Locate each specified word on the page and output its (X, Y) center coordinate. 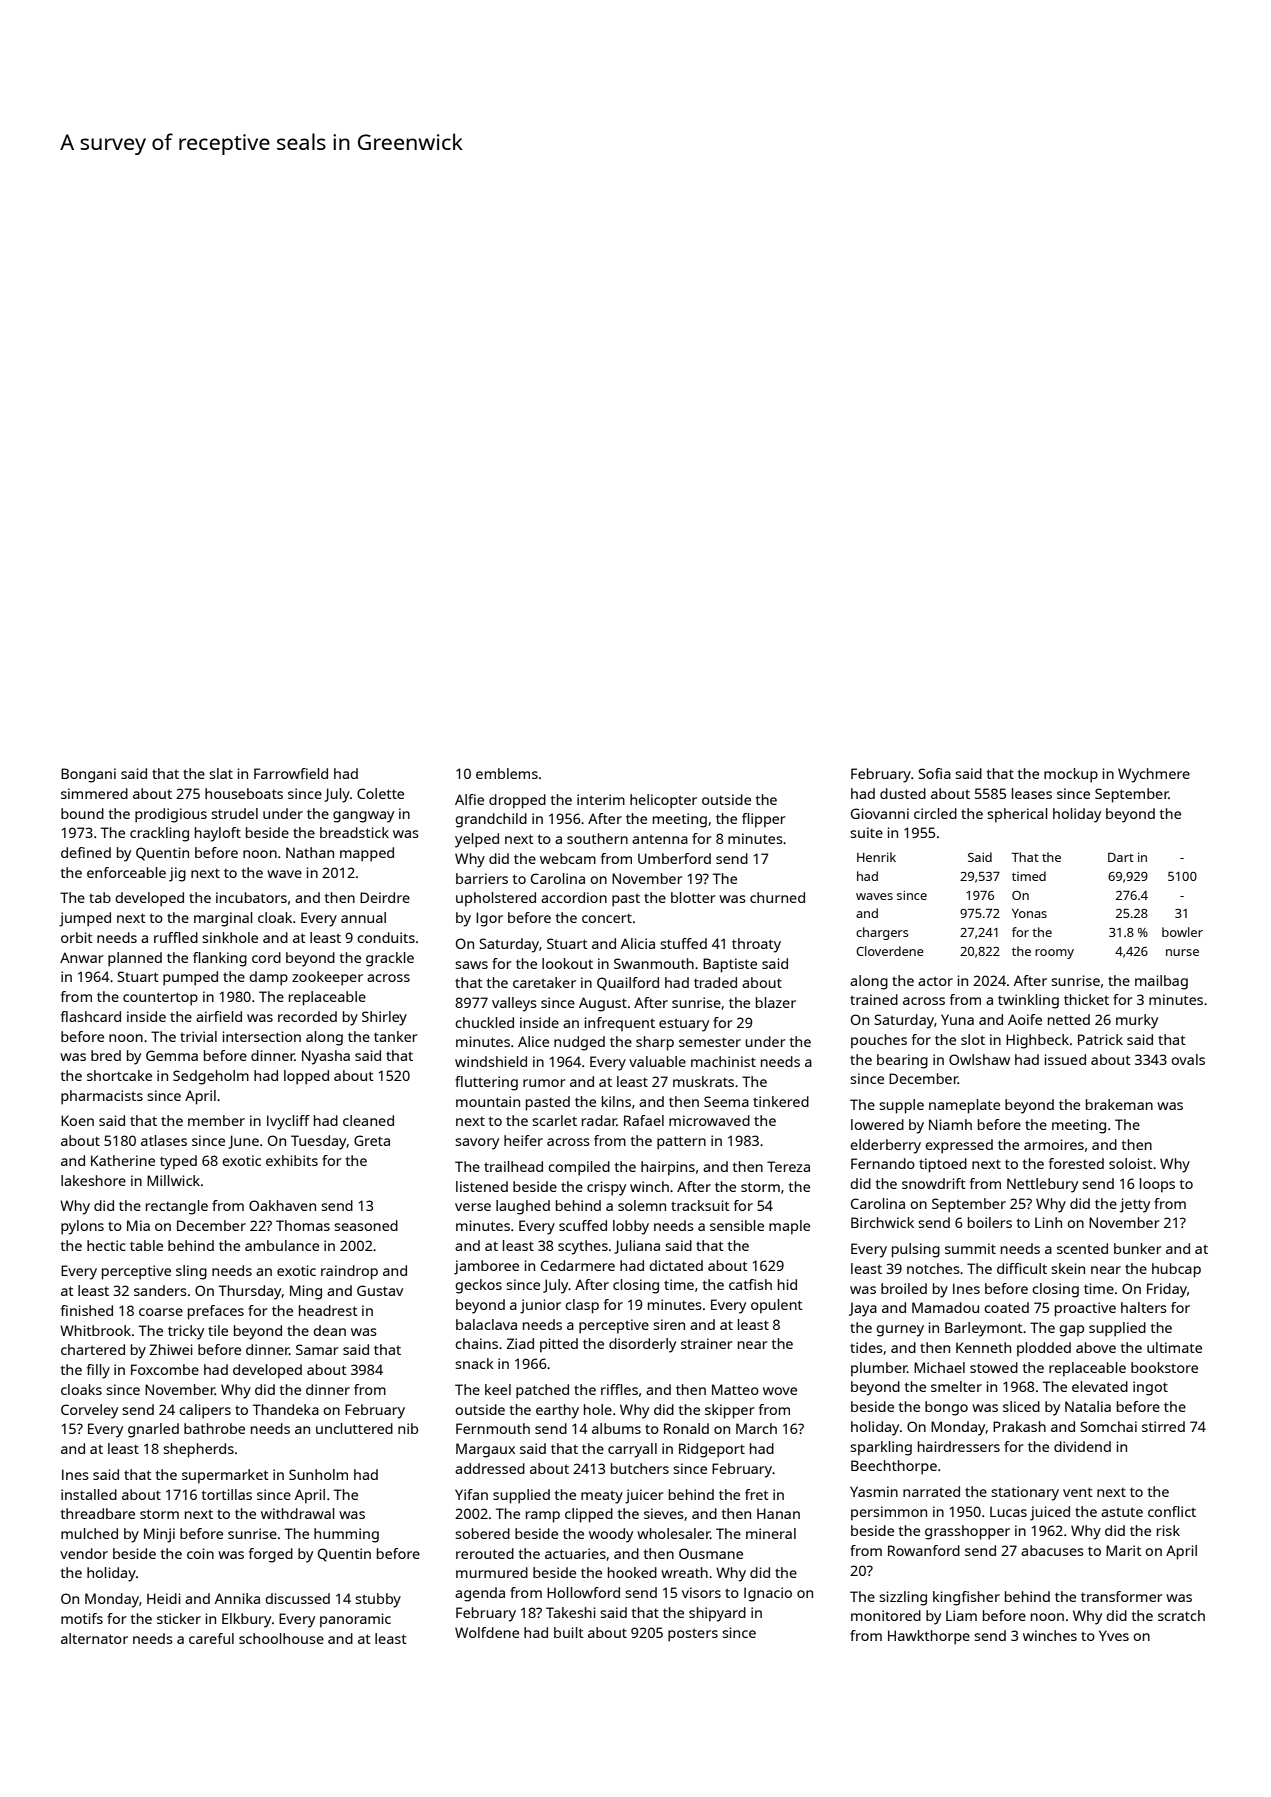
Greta (372, 1140)
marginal (223, 919)
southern (597, 838)
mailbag (1161, 982)
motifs (82, 1618)
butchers (640, 1468)
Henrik (876, 857)
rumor (544, 1083)
